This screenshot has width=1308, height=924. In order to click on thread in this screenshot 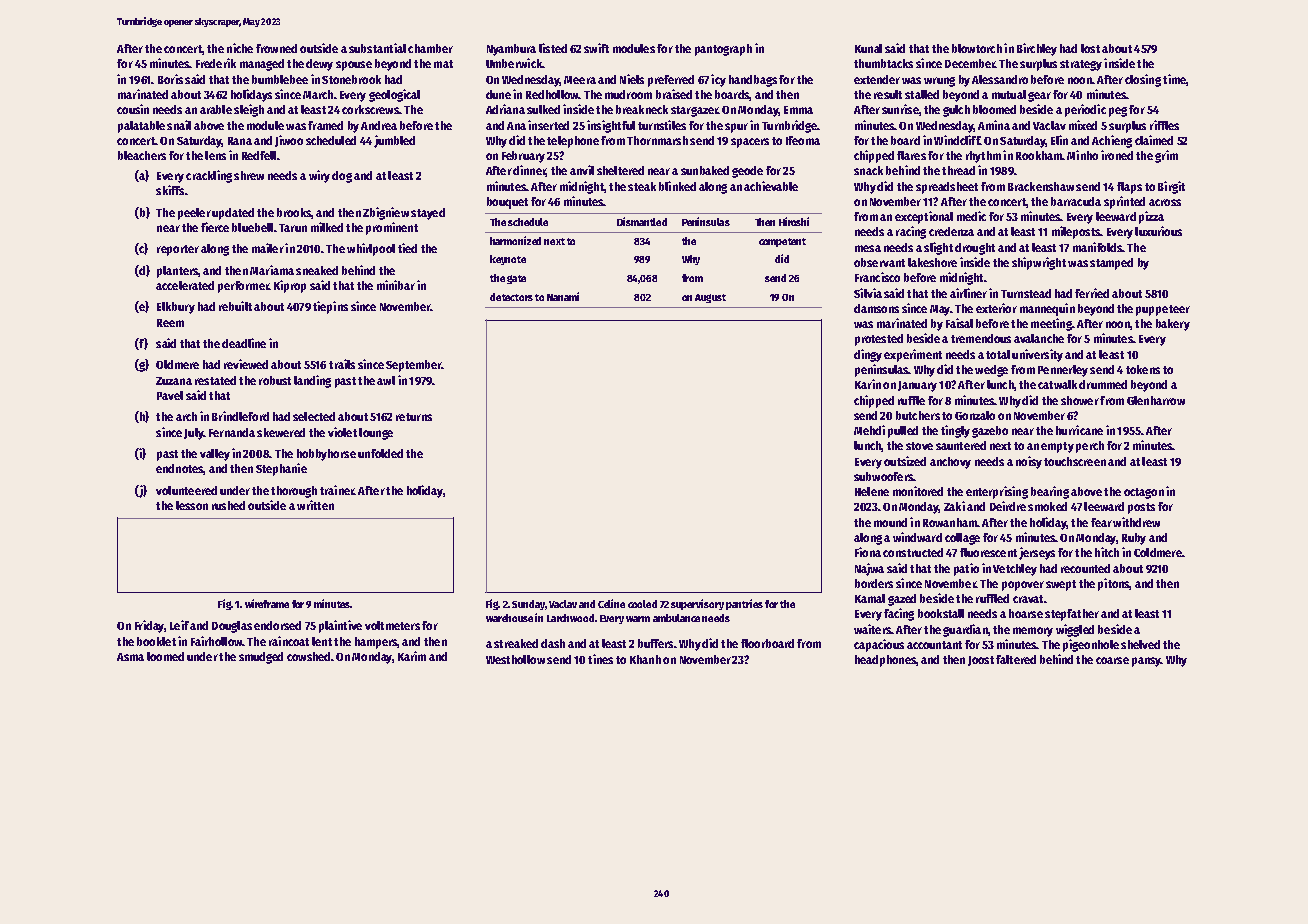, I will do `click(958, 170)`.
